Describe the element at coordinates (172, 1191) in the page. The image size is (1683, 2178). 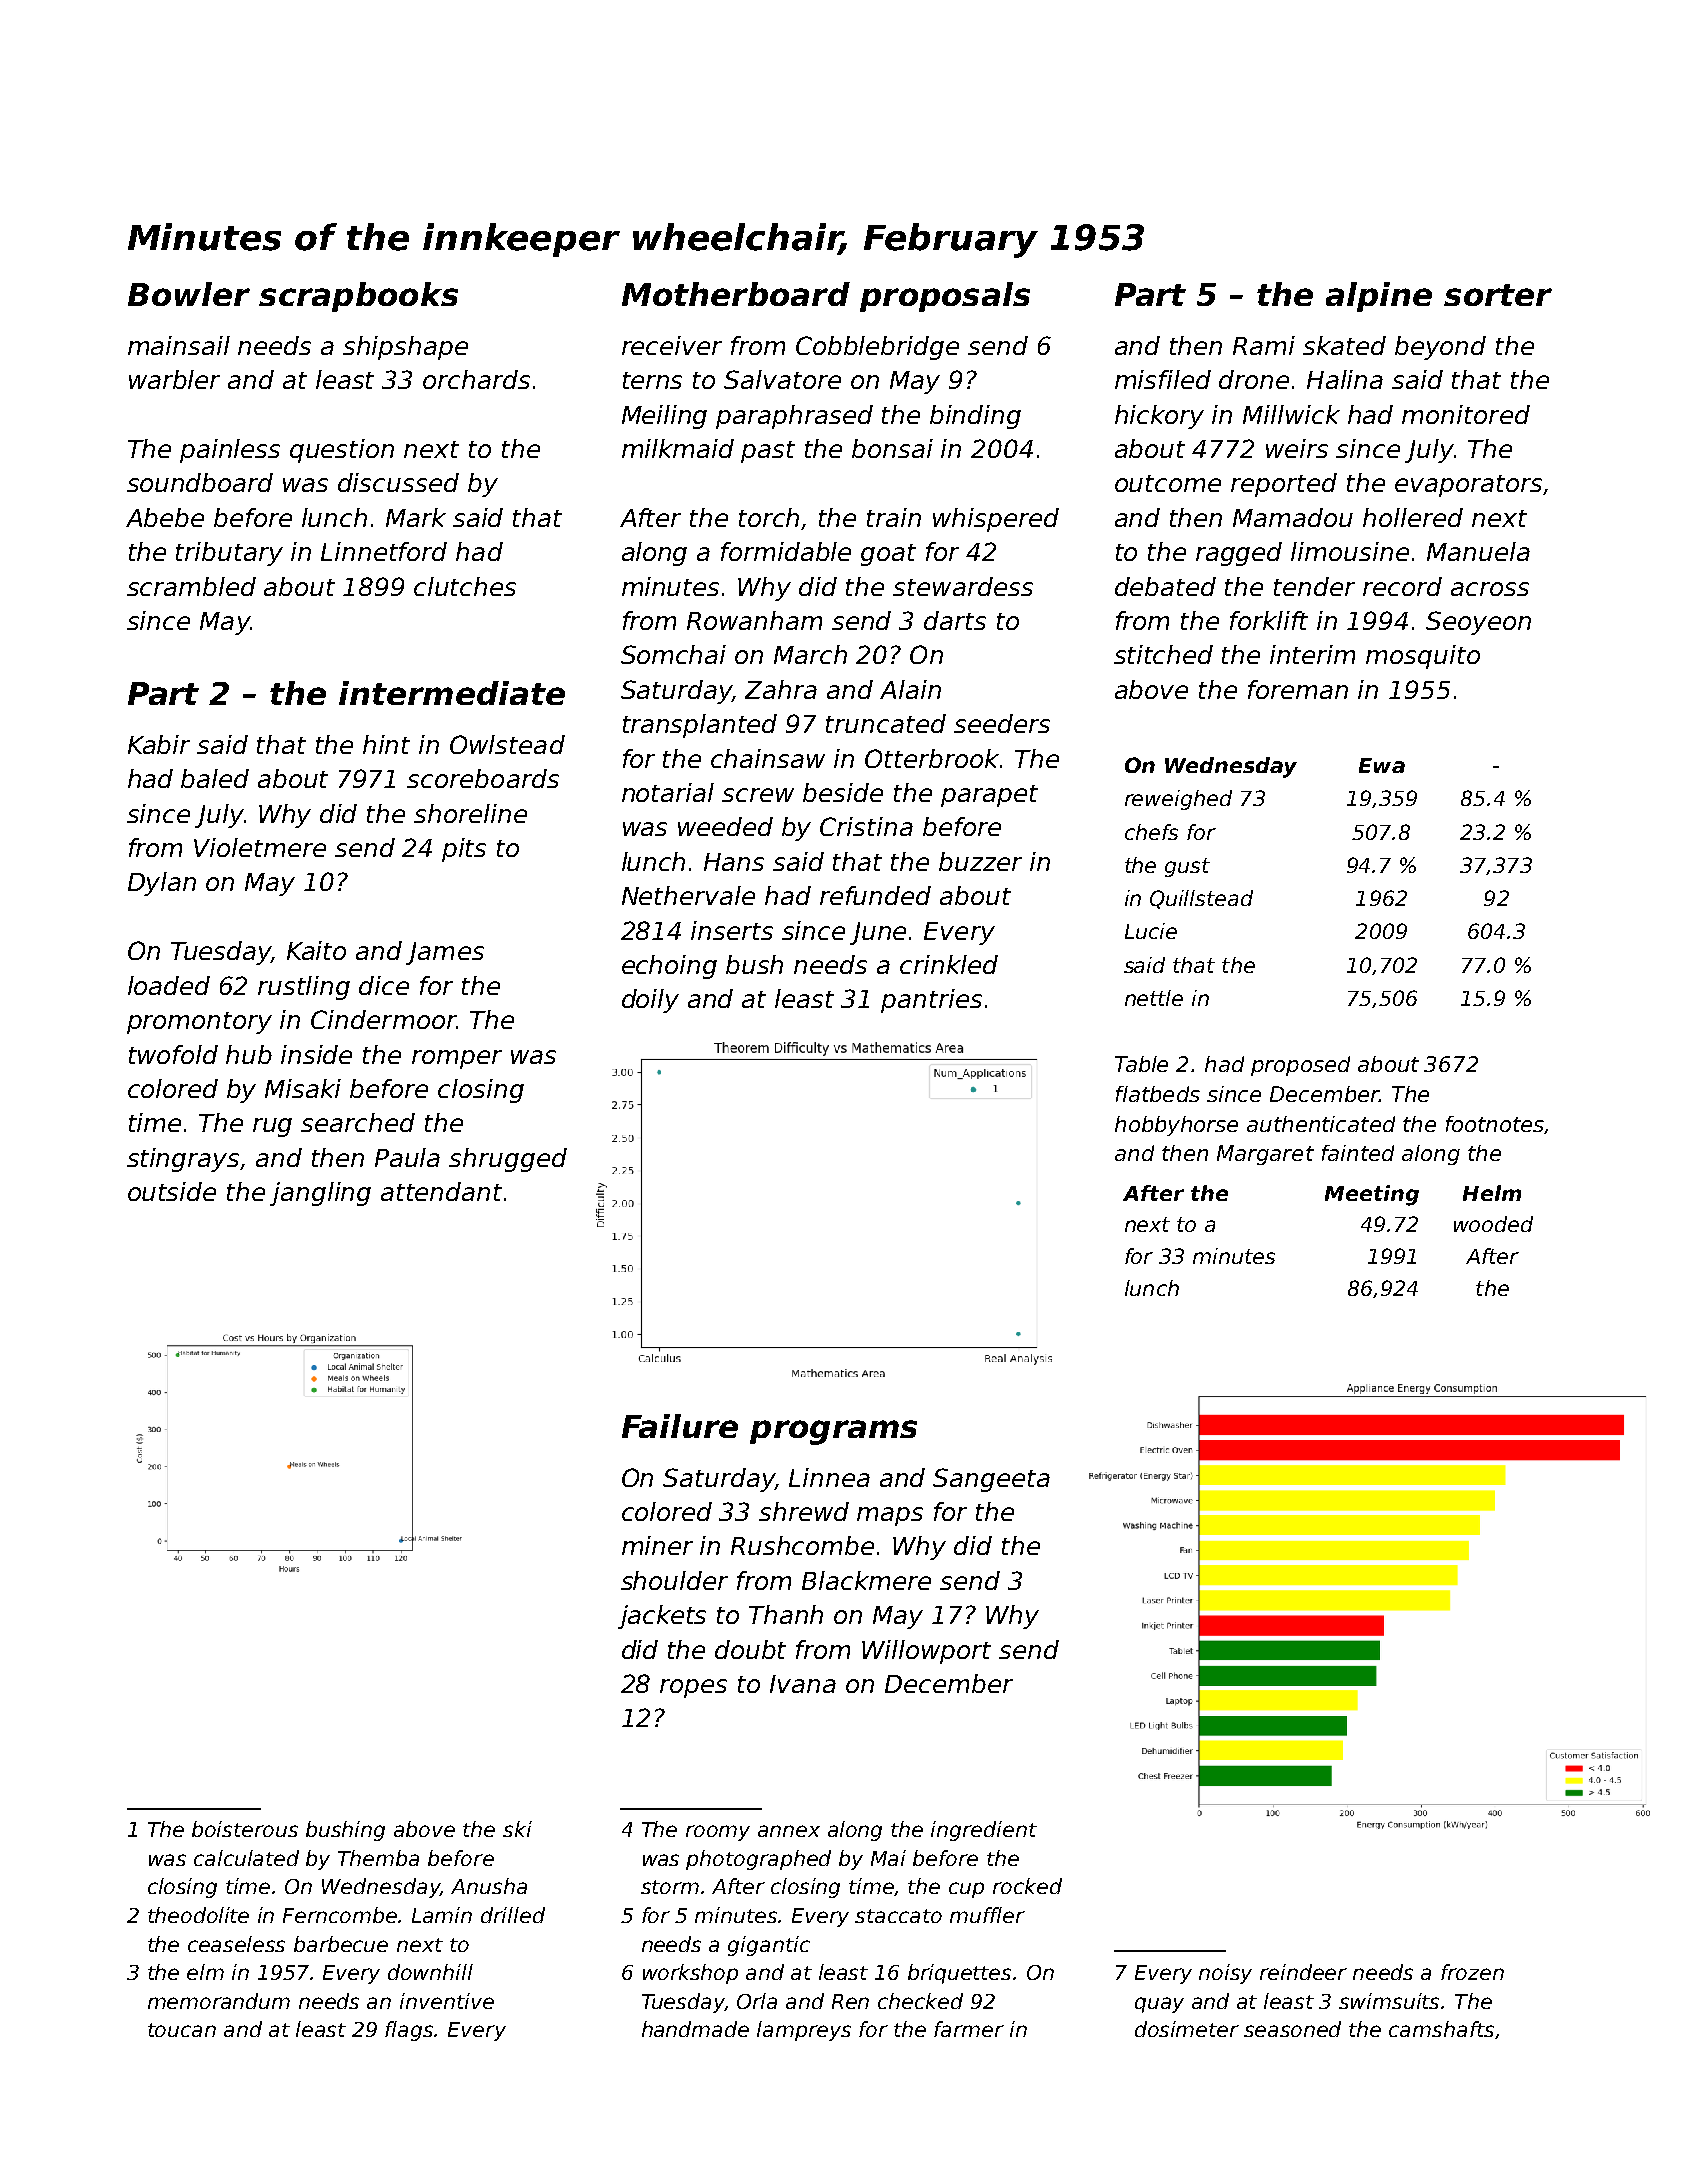
I see `outside` at that location.
